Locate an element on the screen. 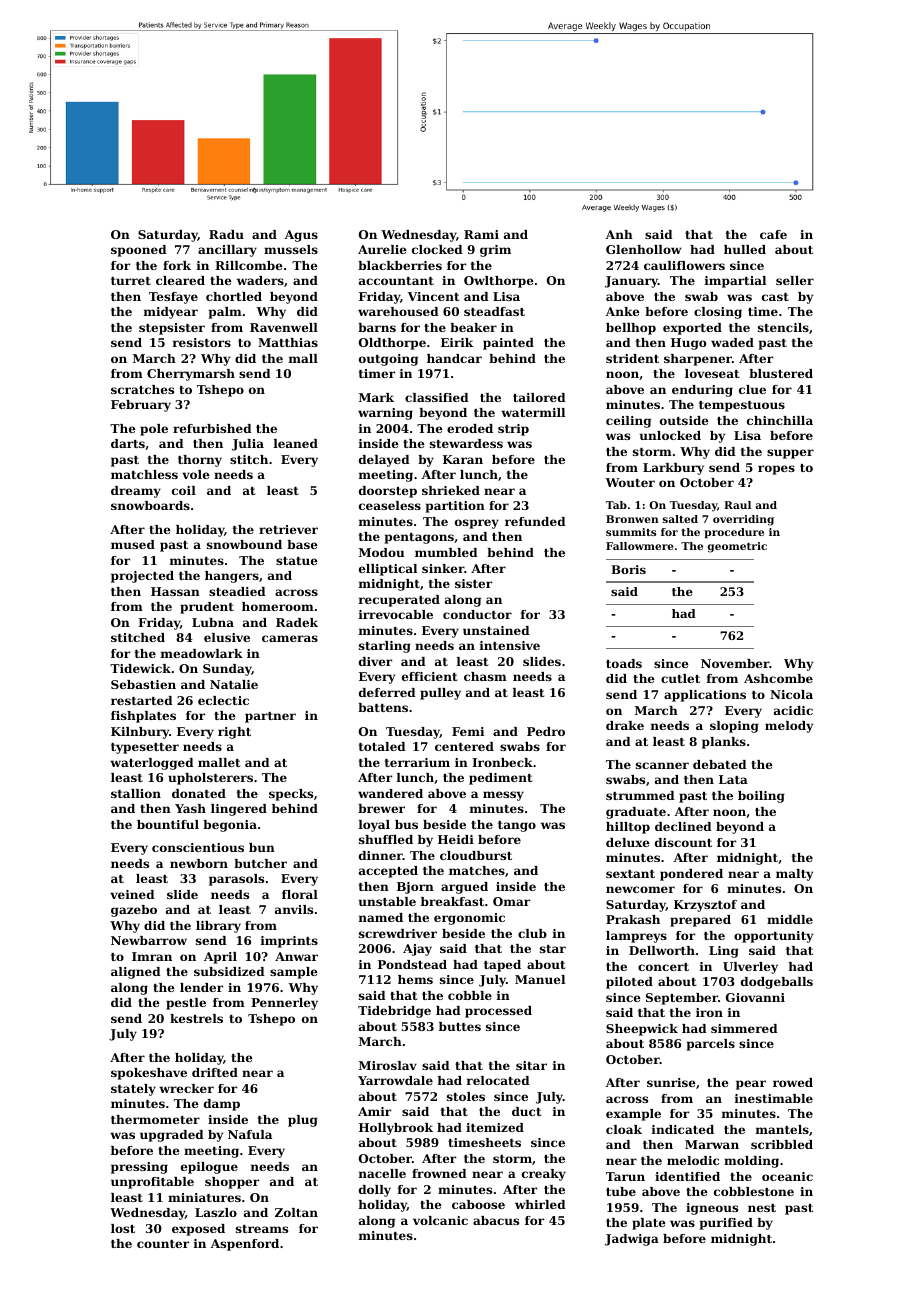 Image resolution: width=924 pixels, height=1308 pixels. dinner is located at coordinates (381, 855).
